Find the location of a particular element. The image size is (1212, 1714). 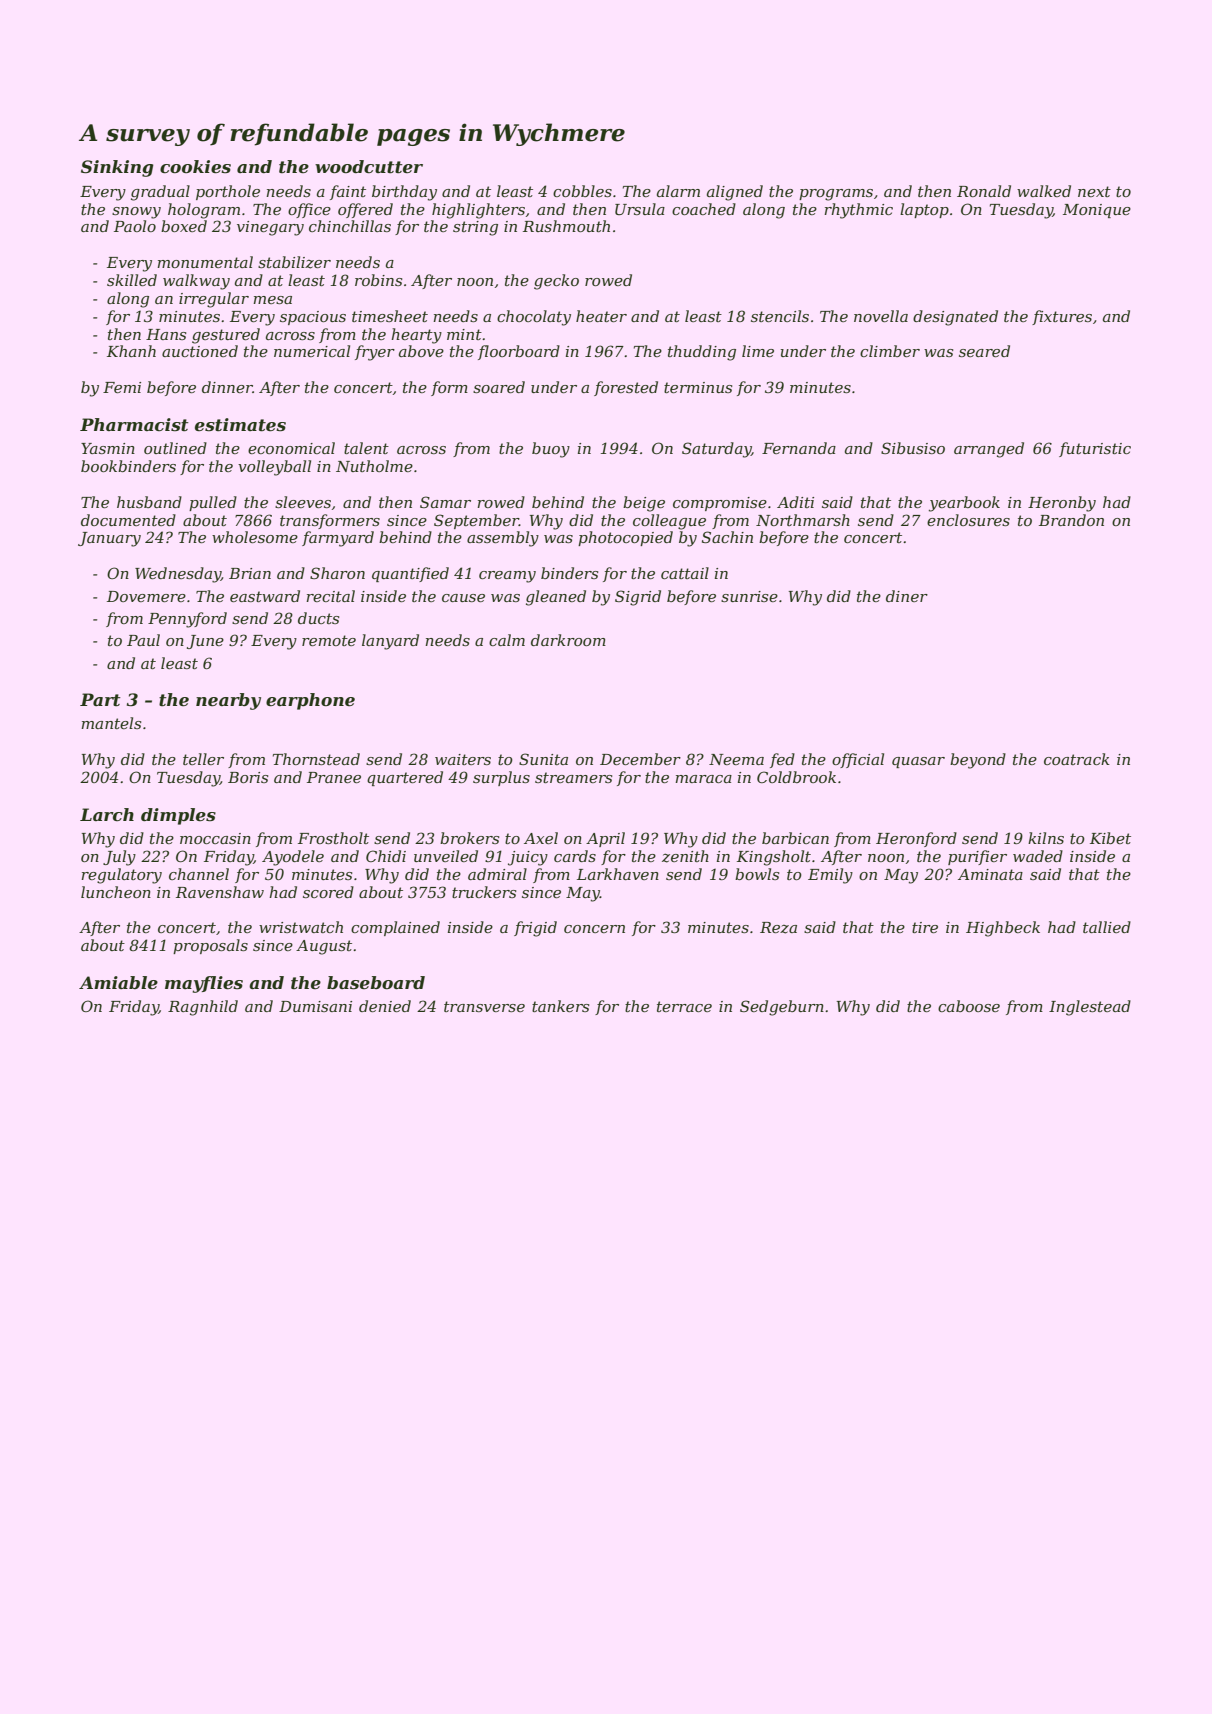

Ronald is located at coordinates (984, 191).
